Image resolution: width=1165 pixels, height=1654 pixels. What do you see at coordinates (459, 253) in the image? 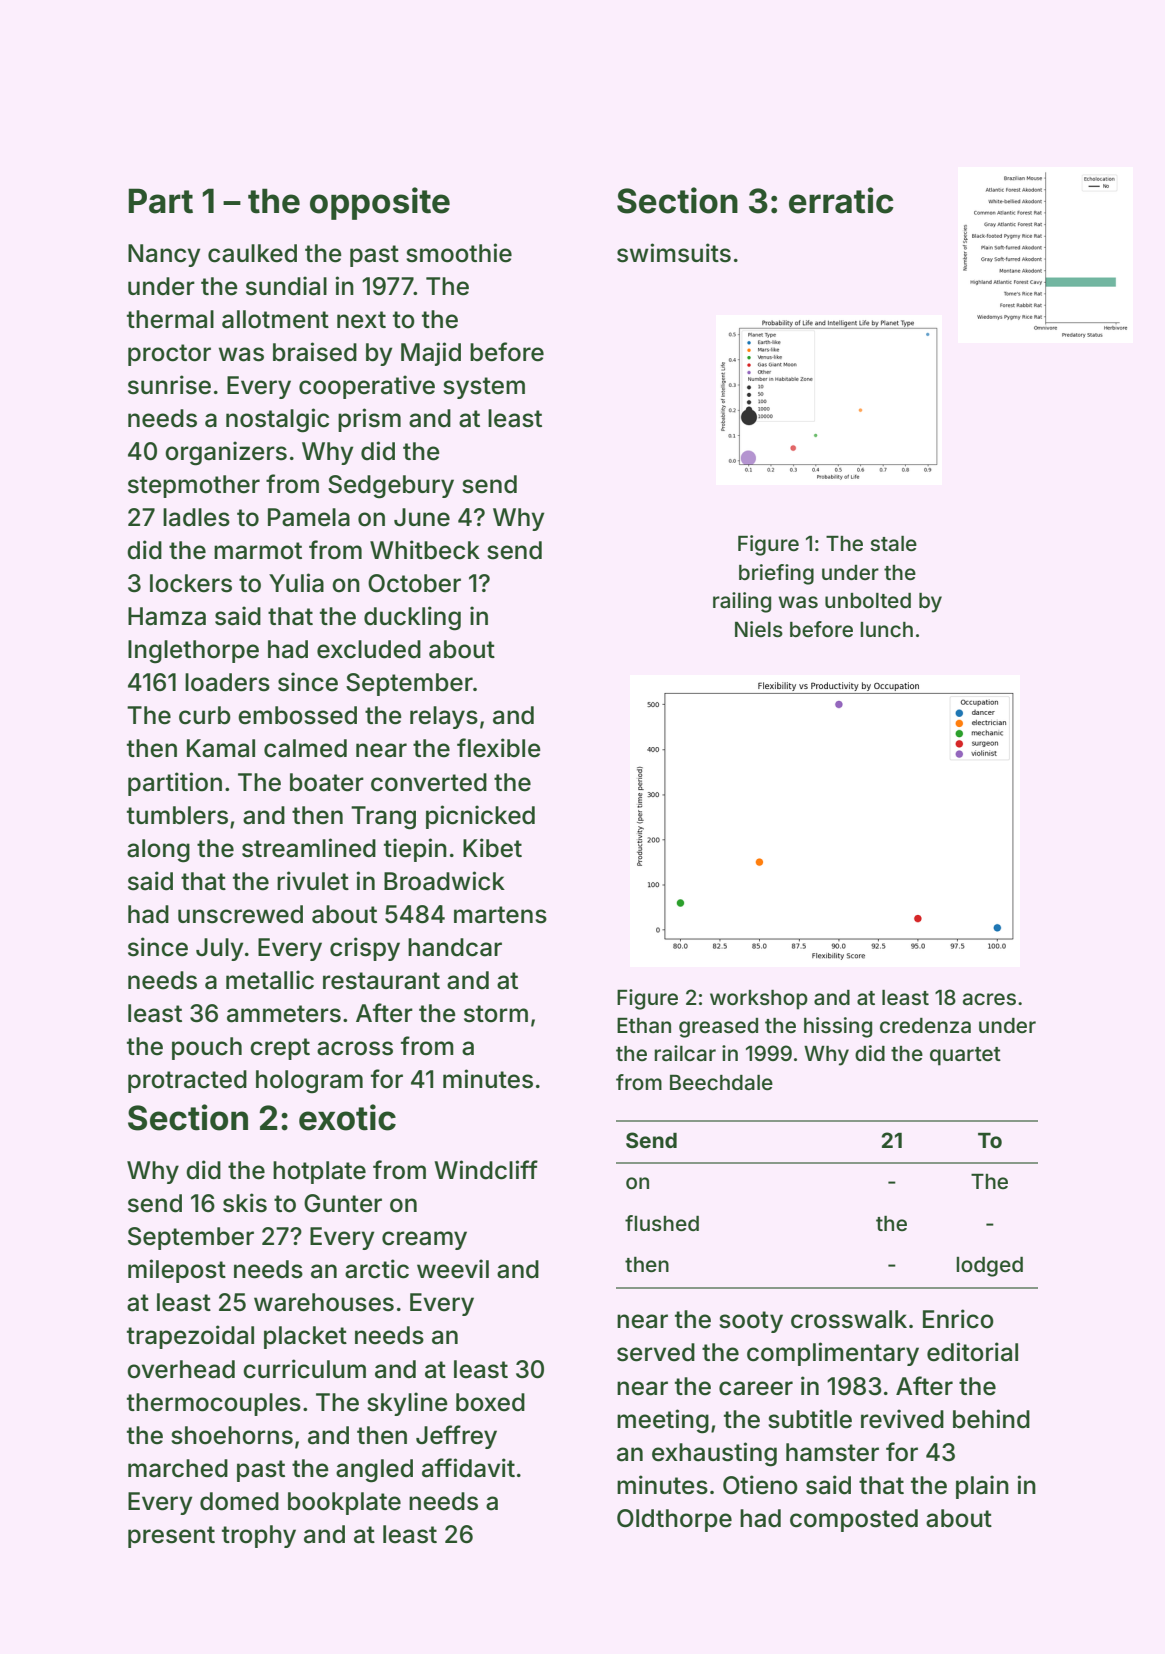
I see `smoothie` at bounding box center [459, 253].
